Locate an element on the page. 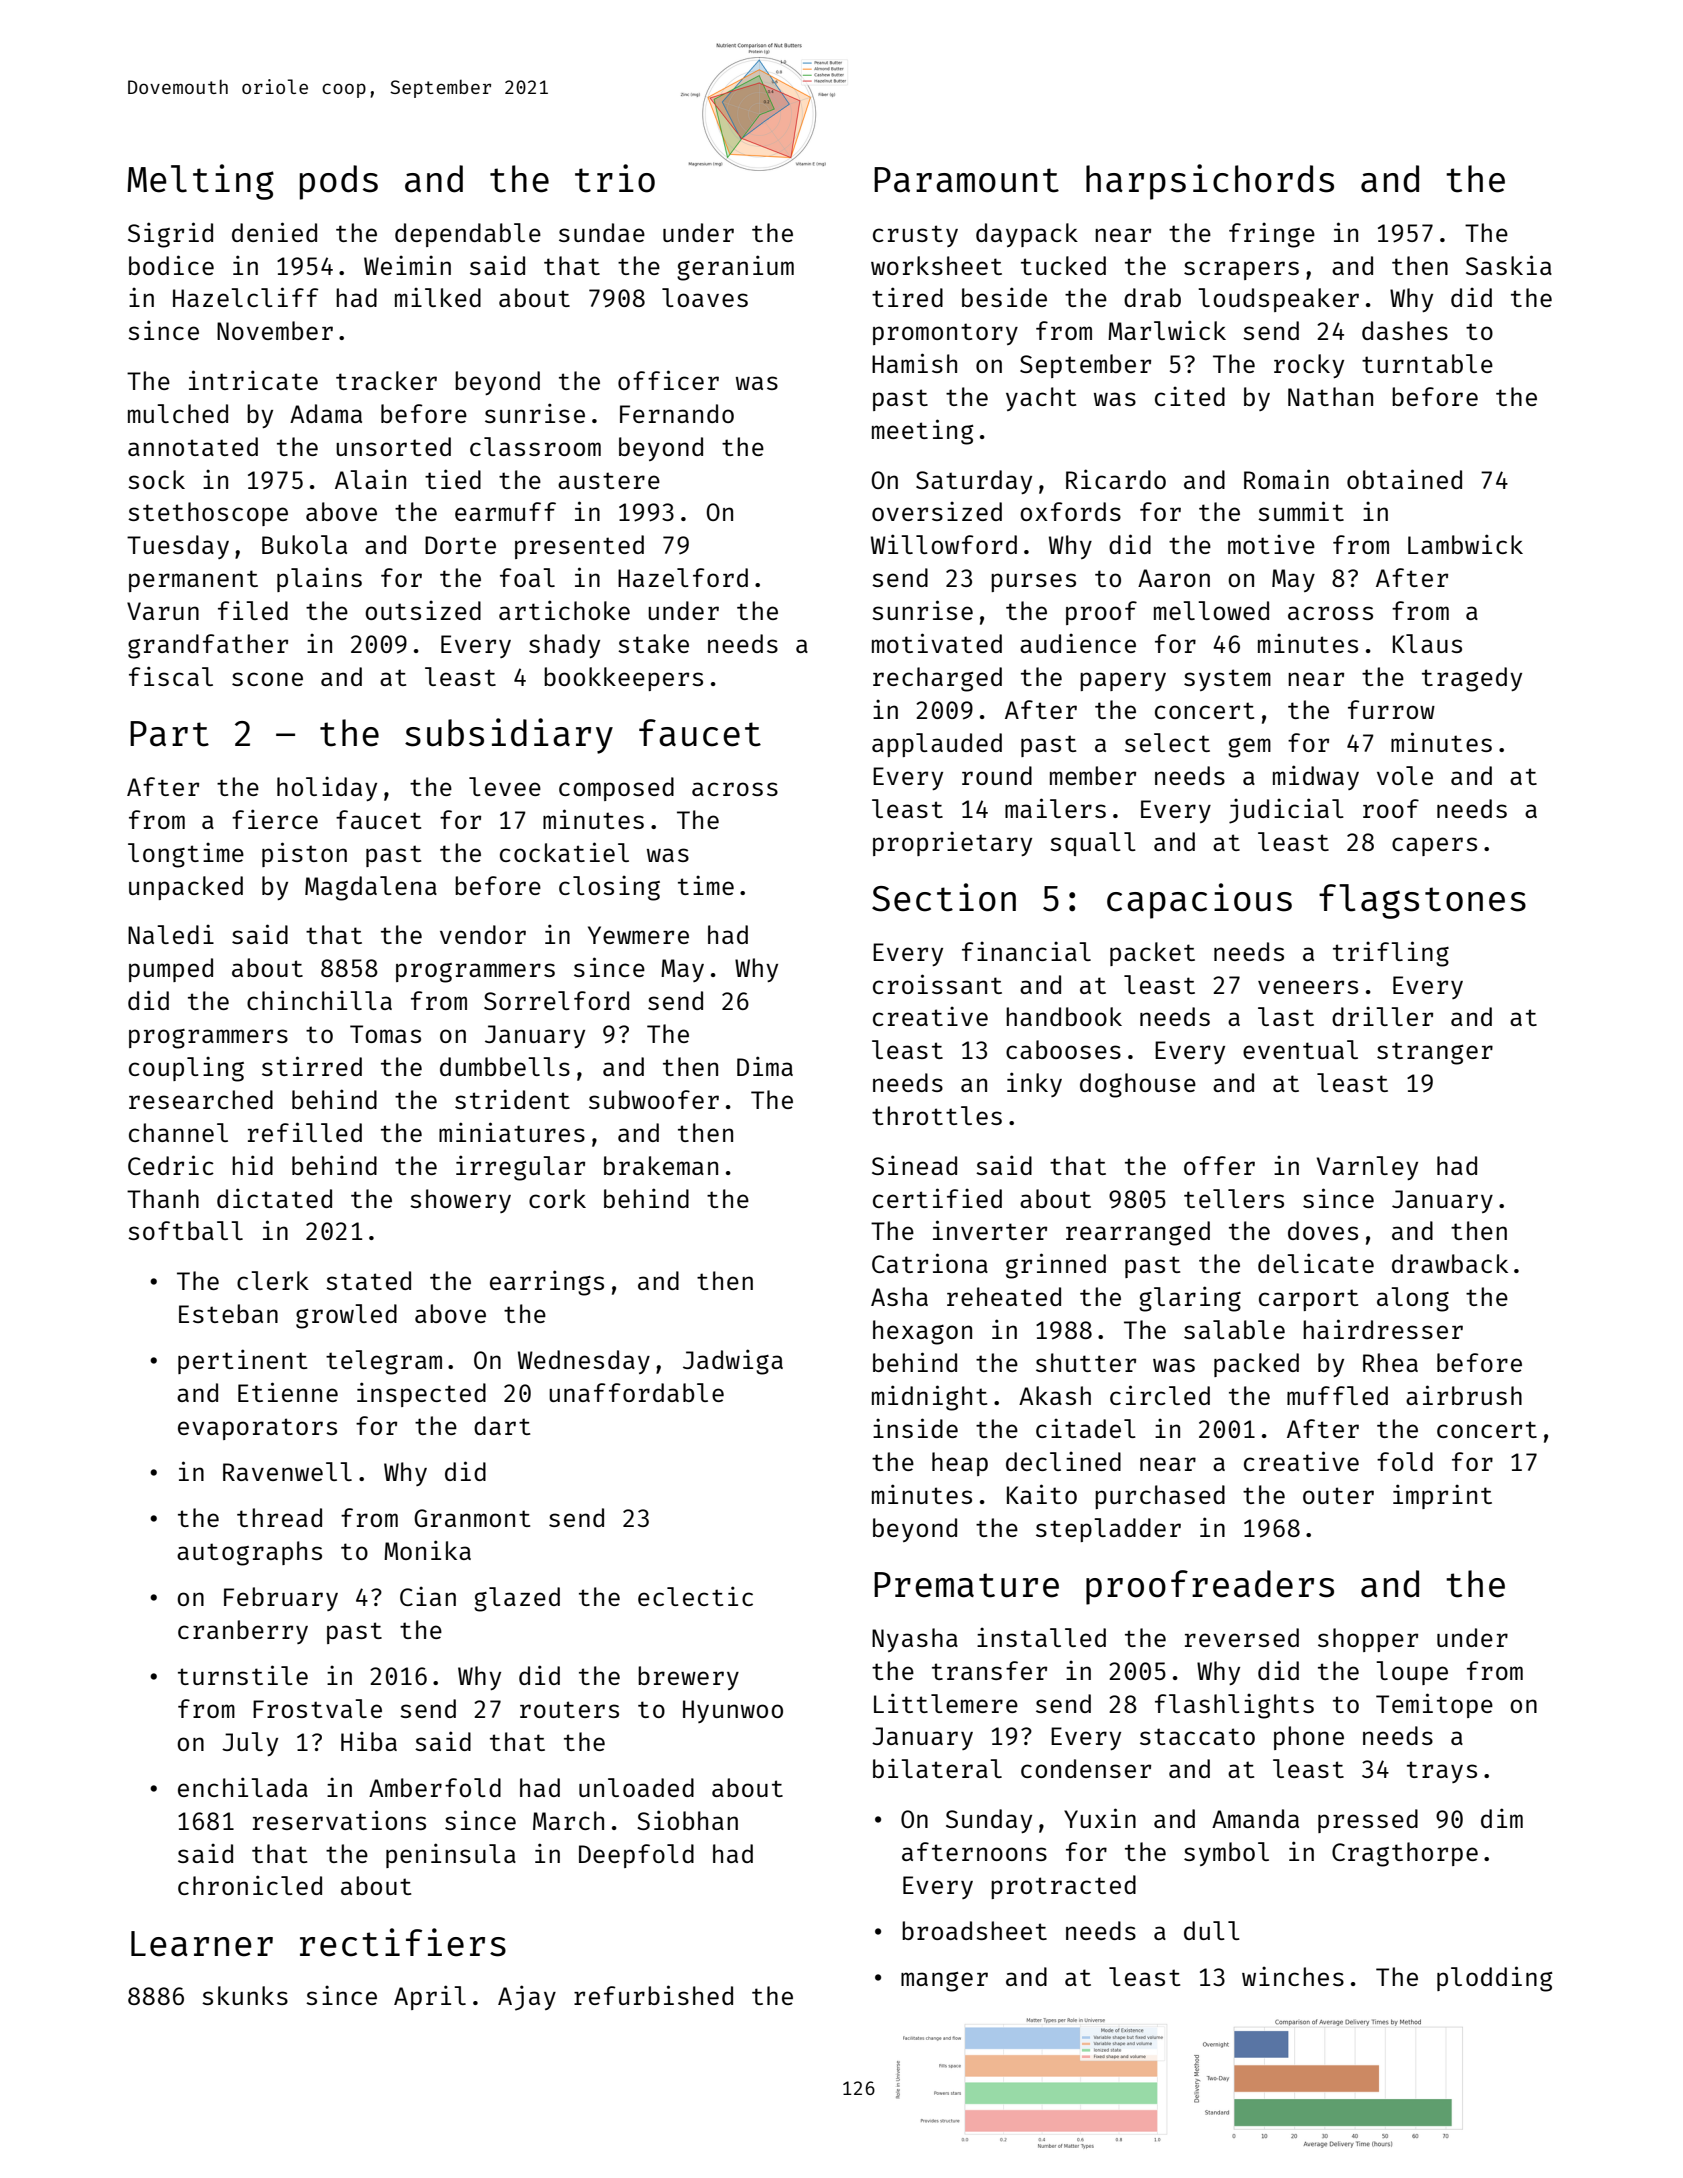 Image resolution: width=1683 pixels, height=2178 pixels. proprietary is located at coordinates (952, 843).
